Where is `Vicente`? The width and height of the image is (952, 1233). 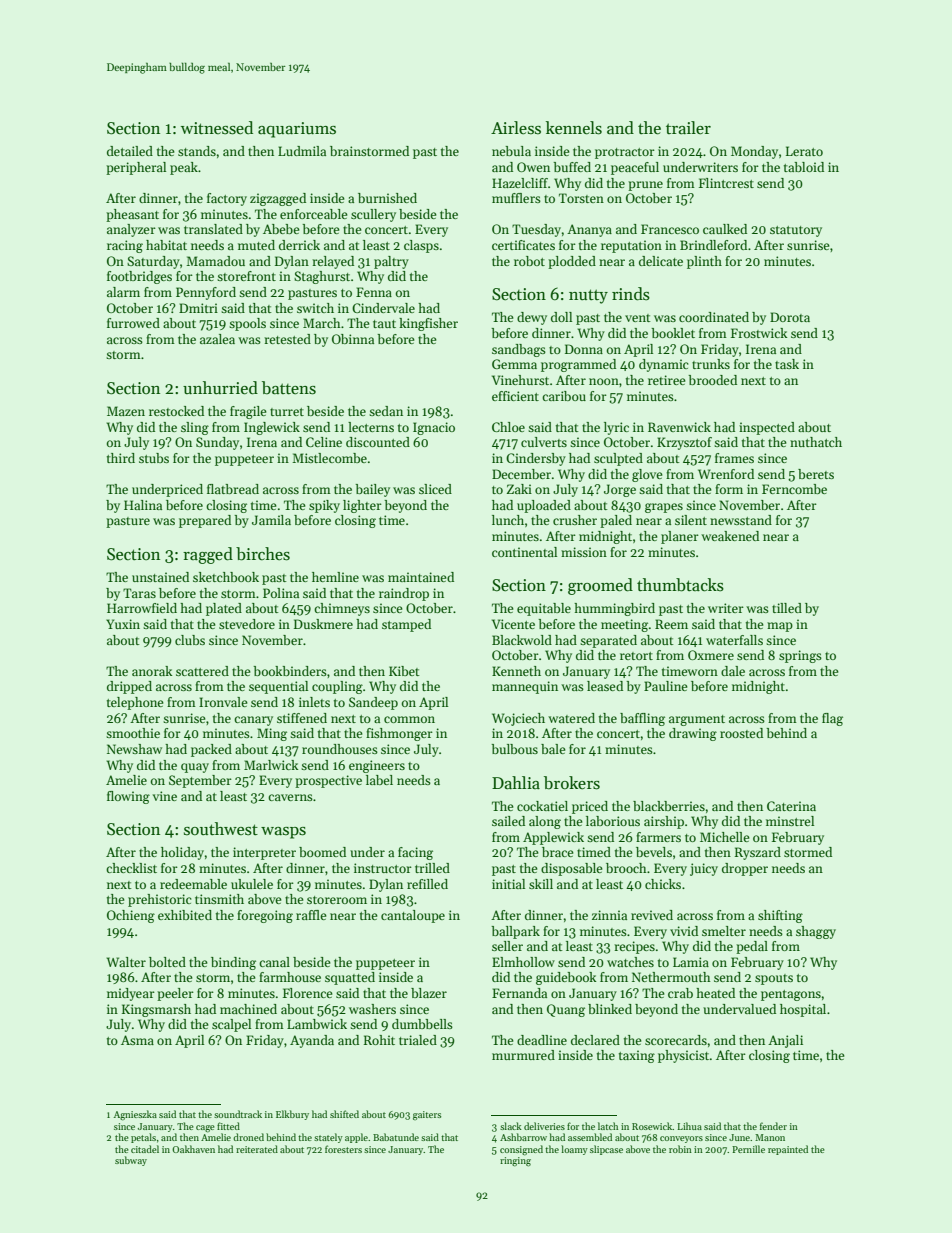
Vicente is located at coordinates (513, 624).
